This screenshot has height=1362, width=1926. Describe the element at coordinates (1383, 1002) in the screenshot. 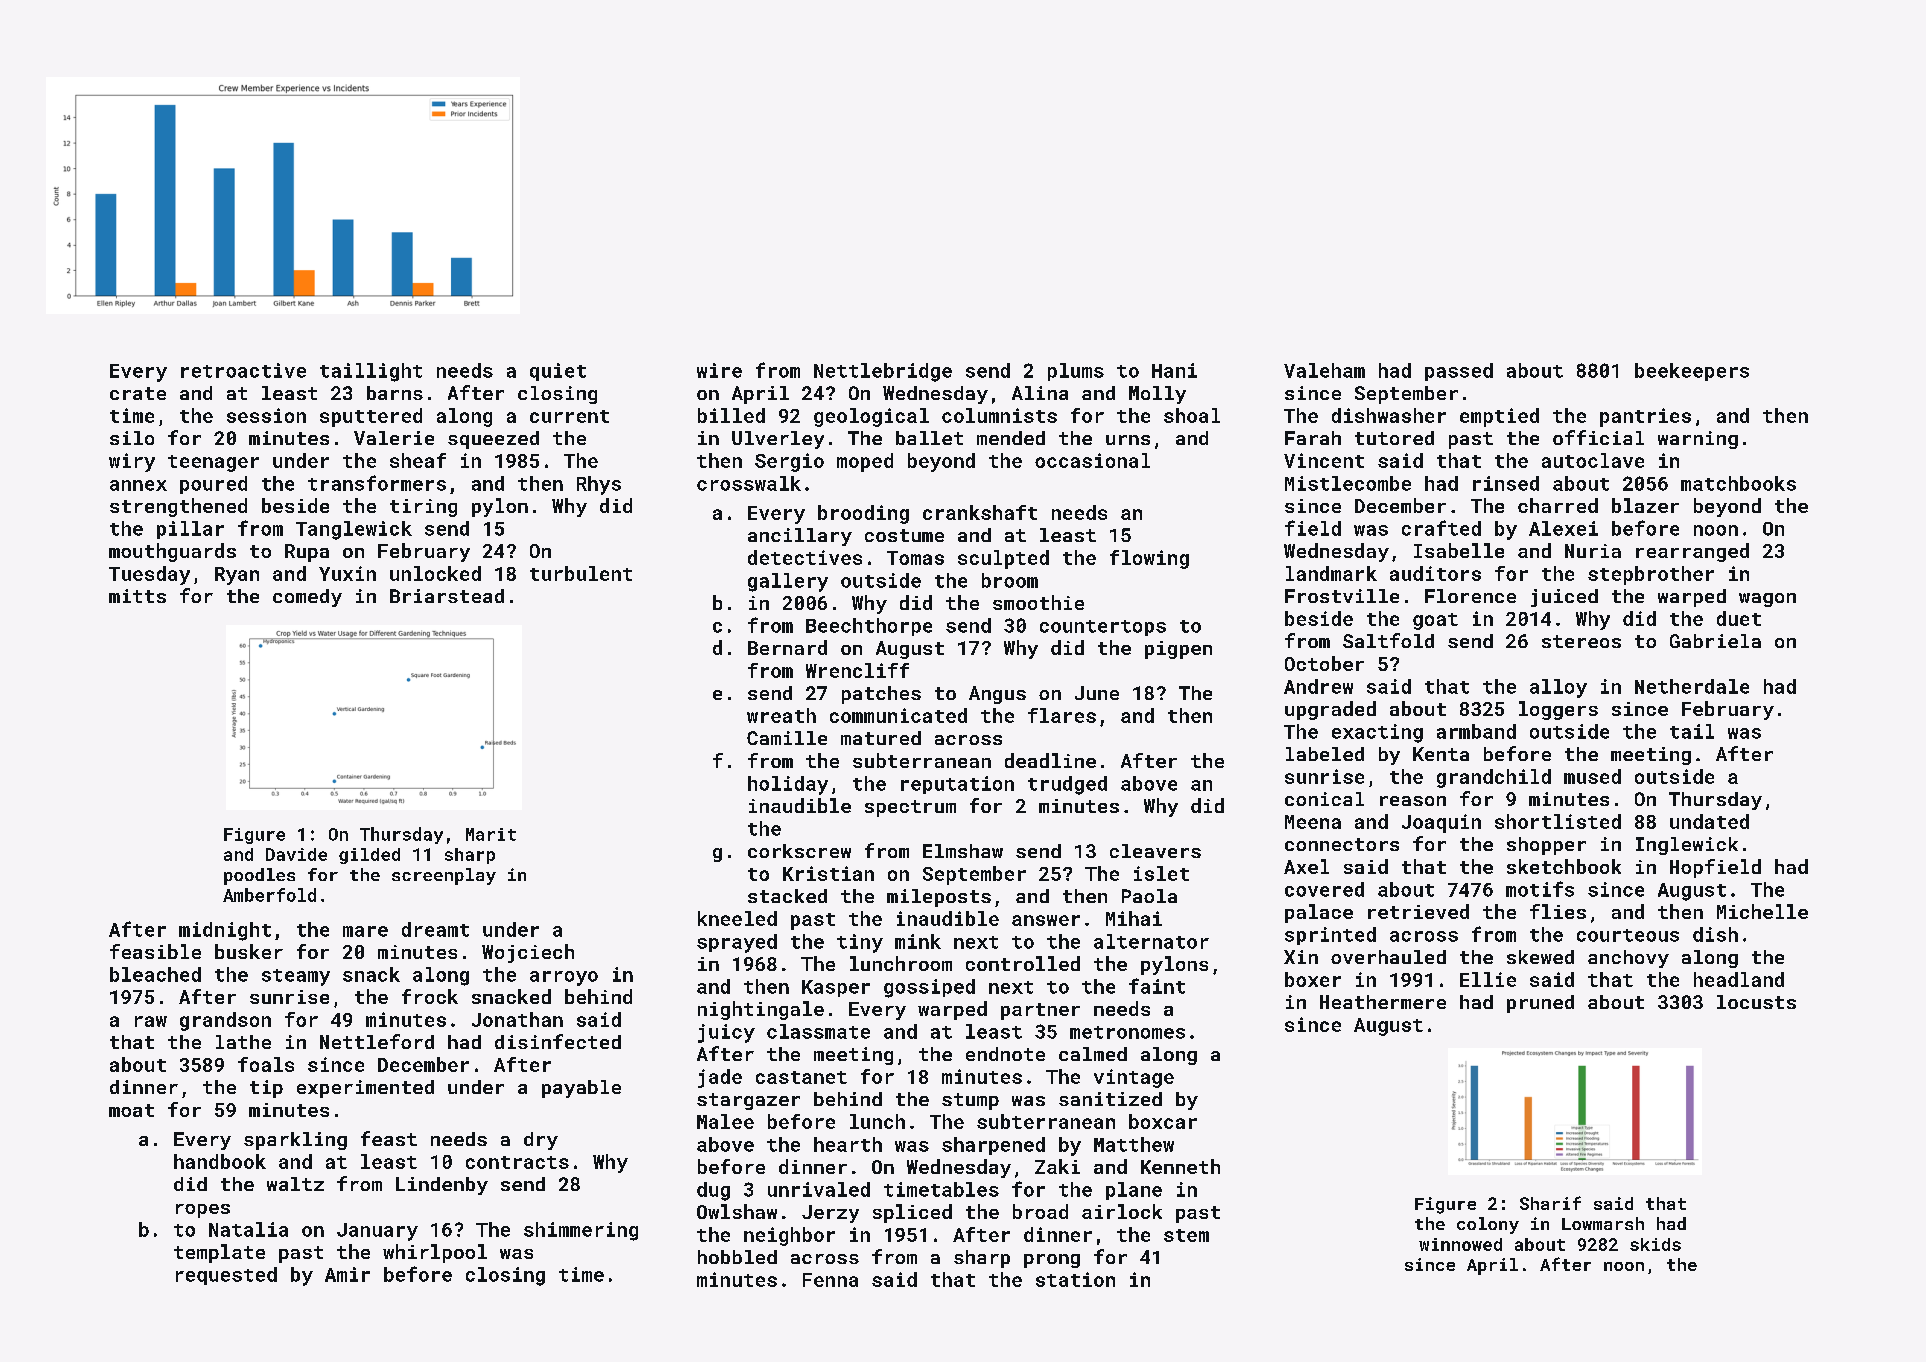

I see `Heathermere` at that location.
